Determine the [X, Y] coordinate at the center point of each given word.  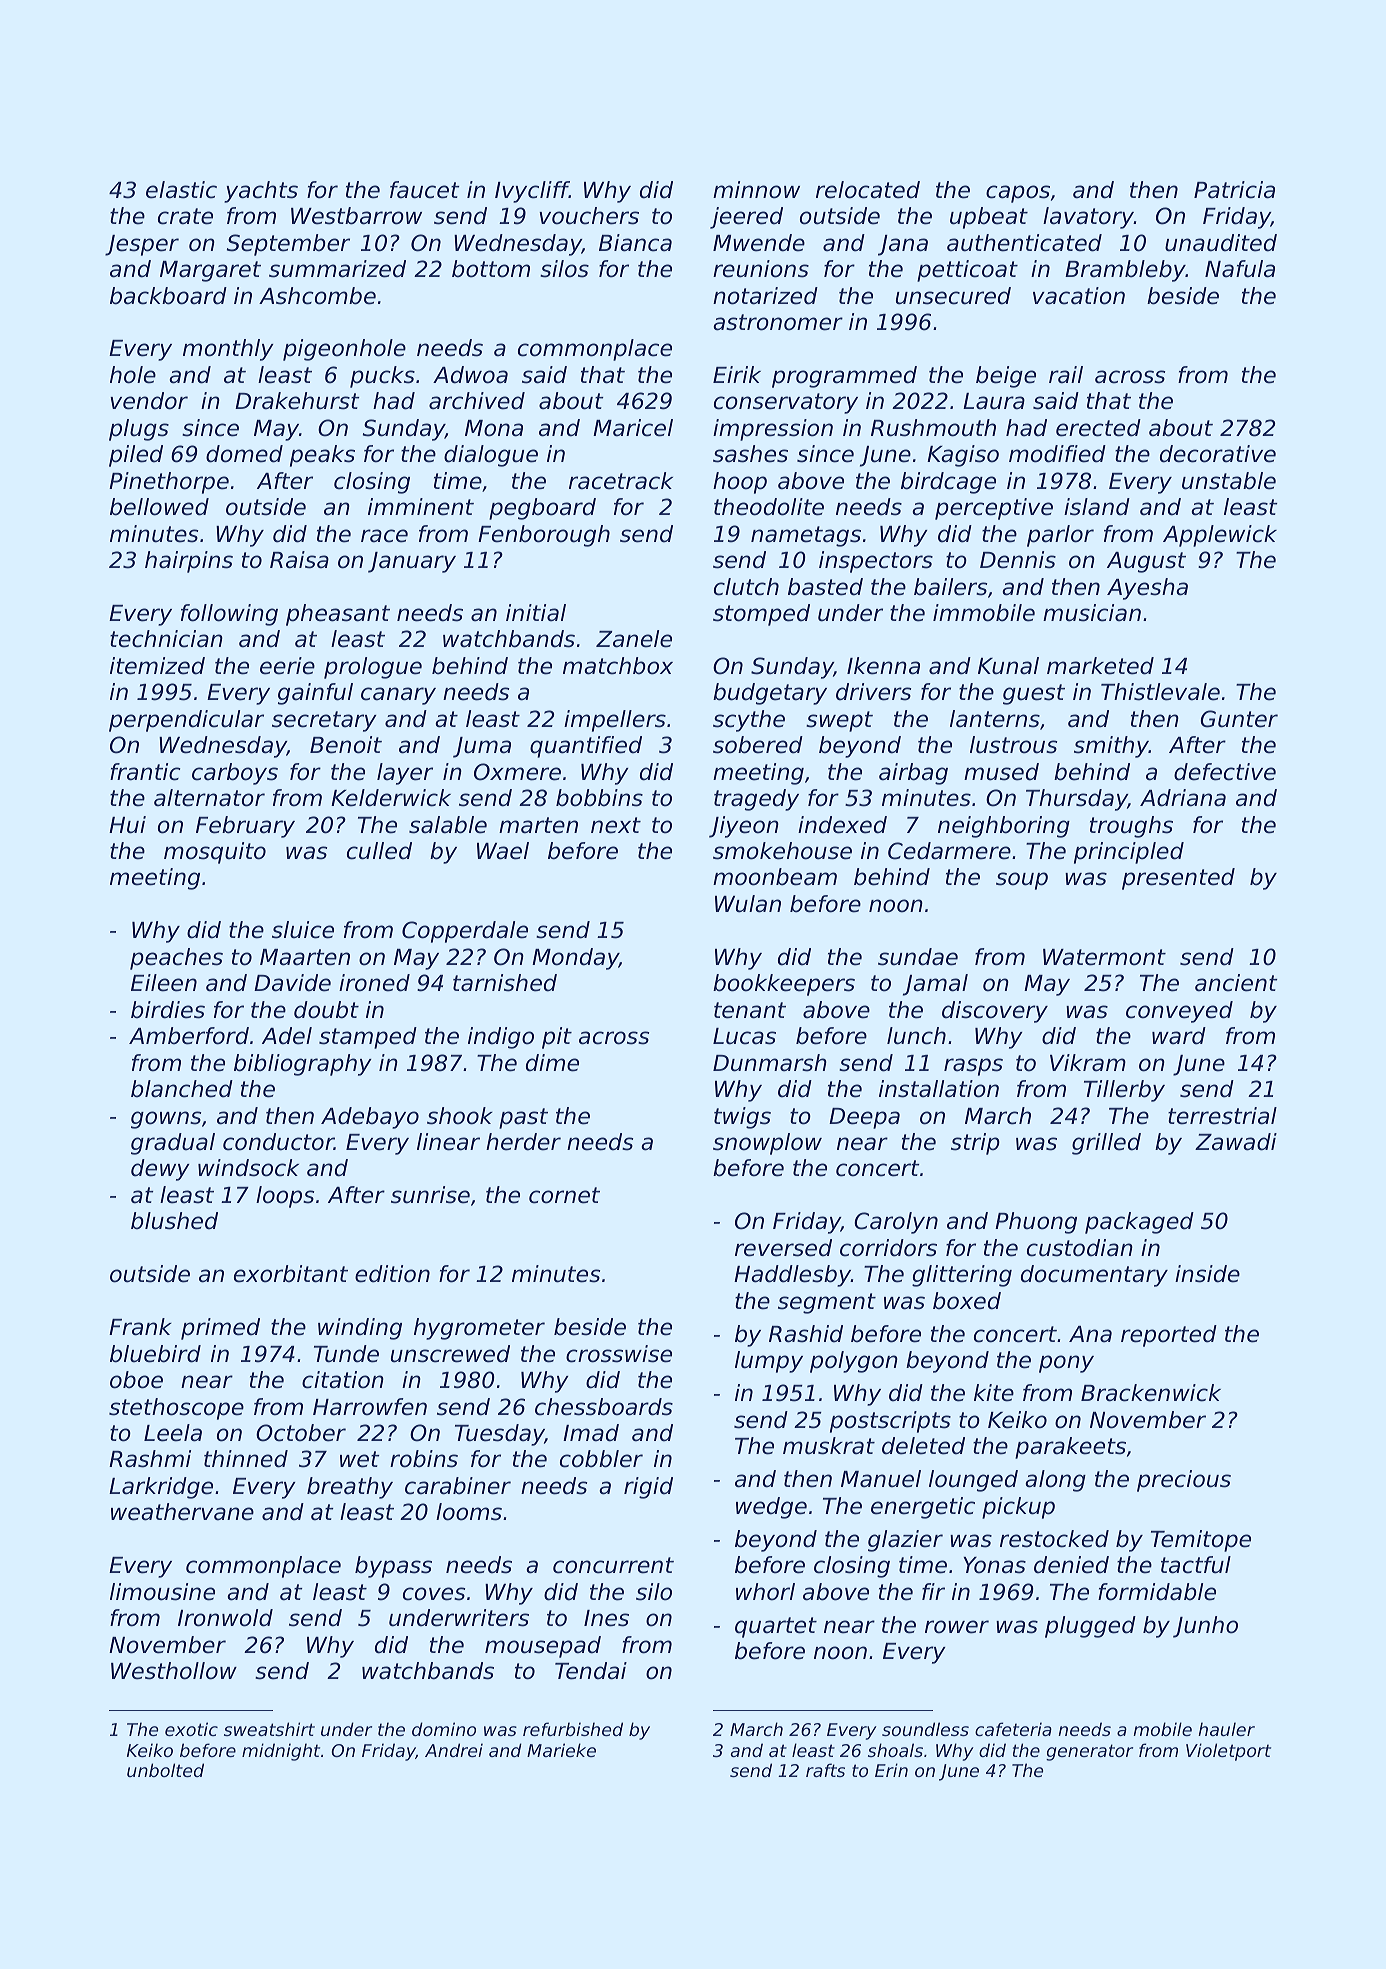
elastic [181, 190]
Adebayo [370, 1118]
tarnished [505, 983]
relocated [868, 190]
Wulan [748, 904]
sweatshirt [269, 1729]
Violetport [1228, 1752]
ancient [1236, 983]
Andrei [454, 1750]
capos [1018, 194]
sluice [303, 930]
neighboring [1004, 827]
